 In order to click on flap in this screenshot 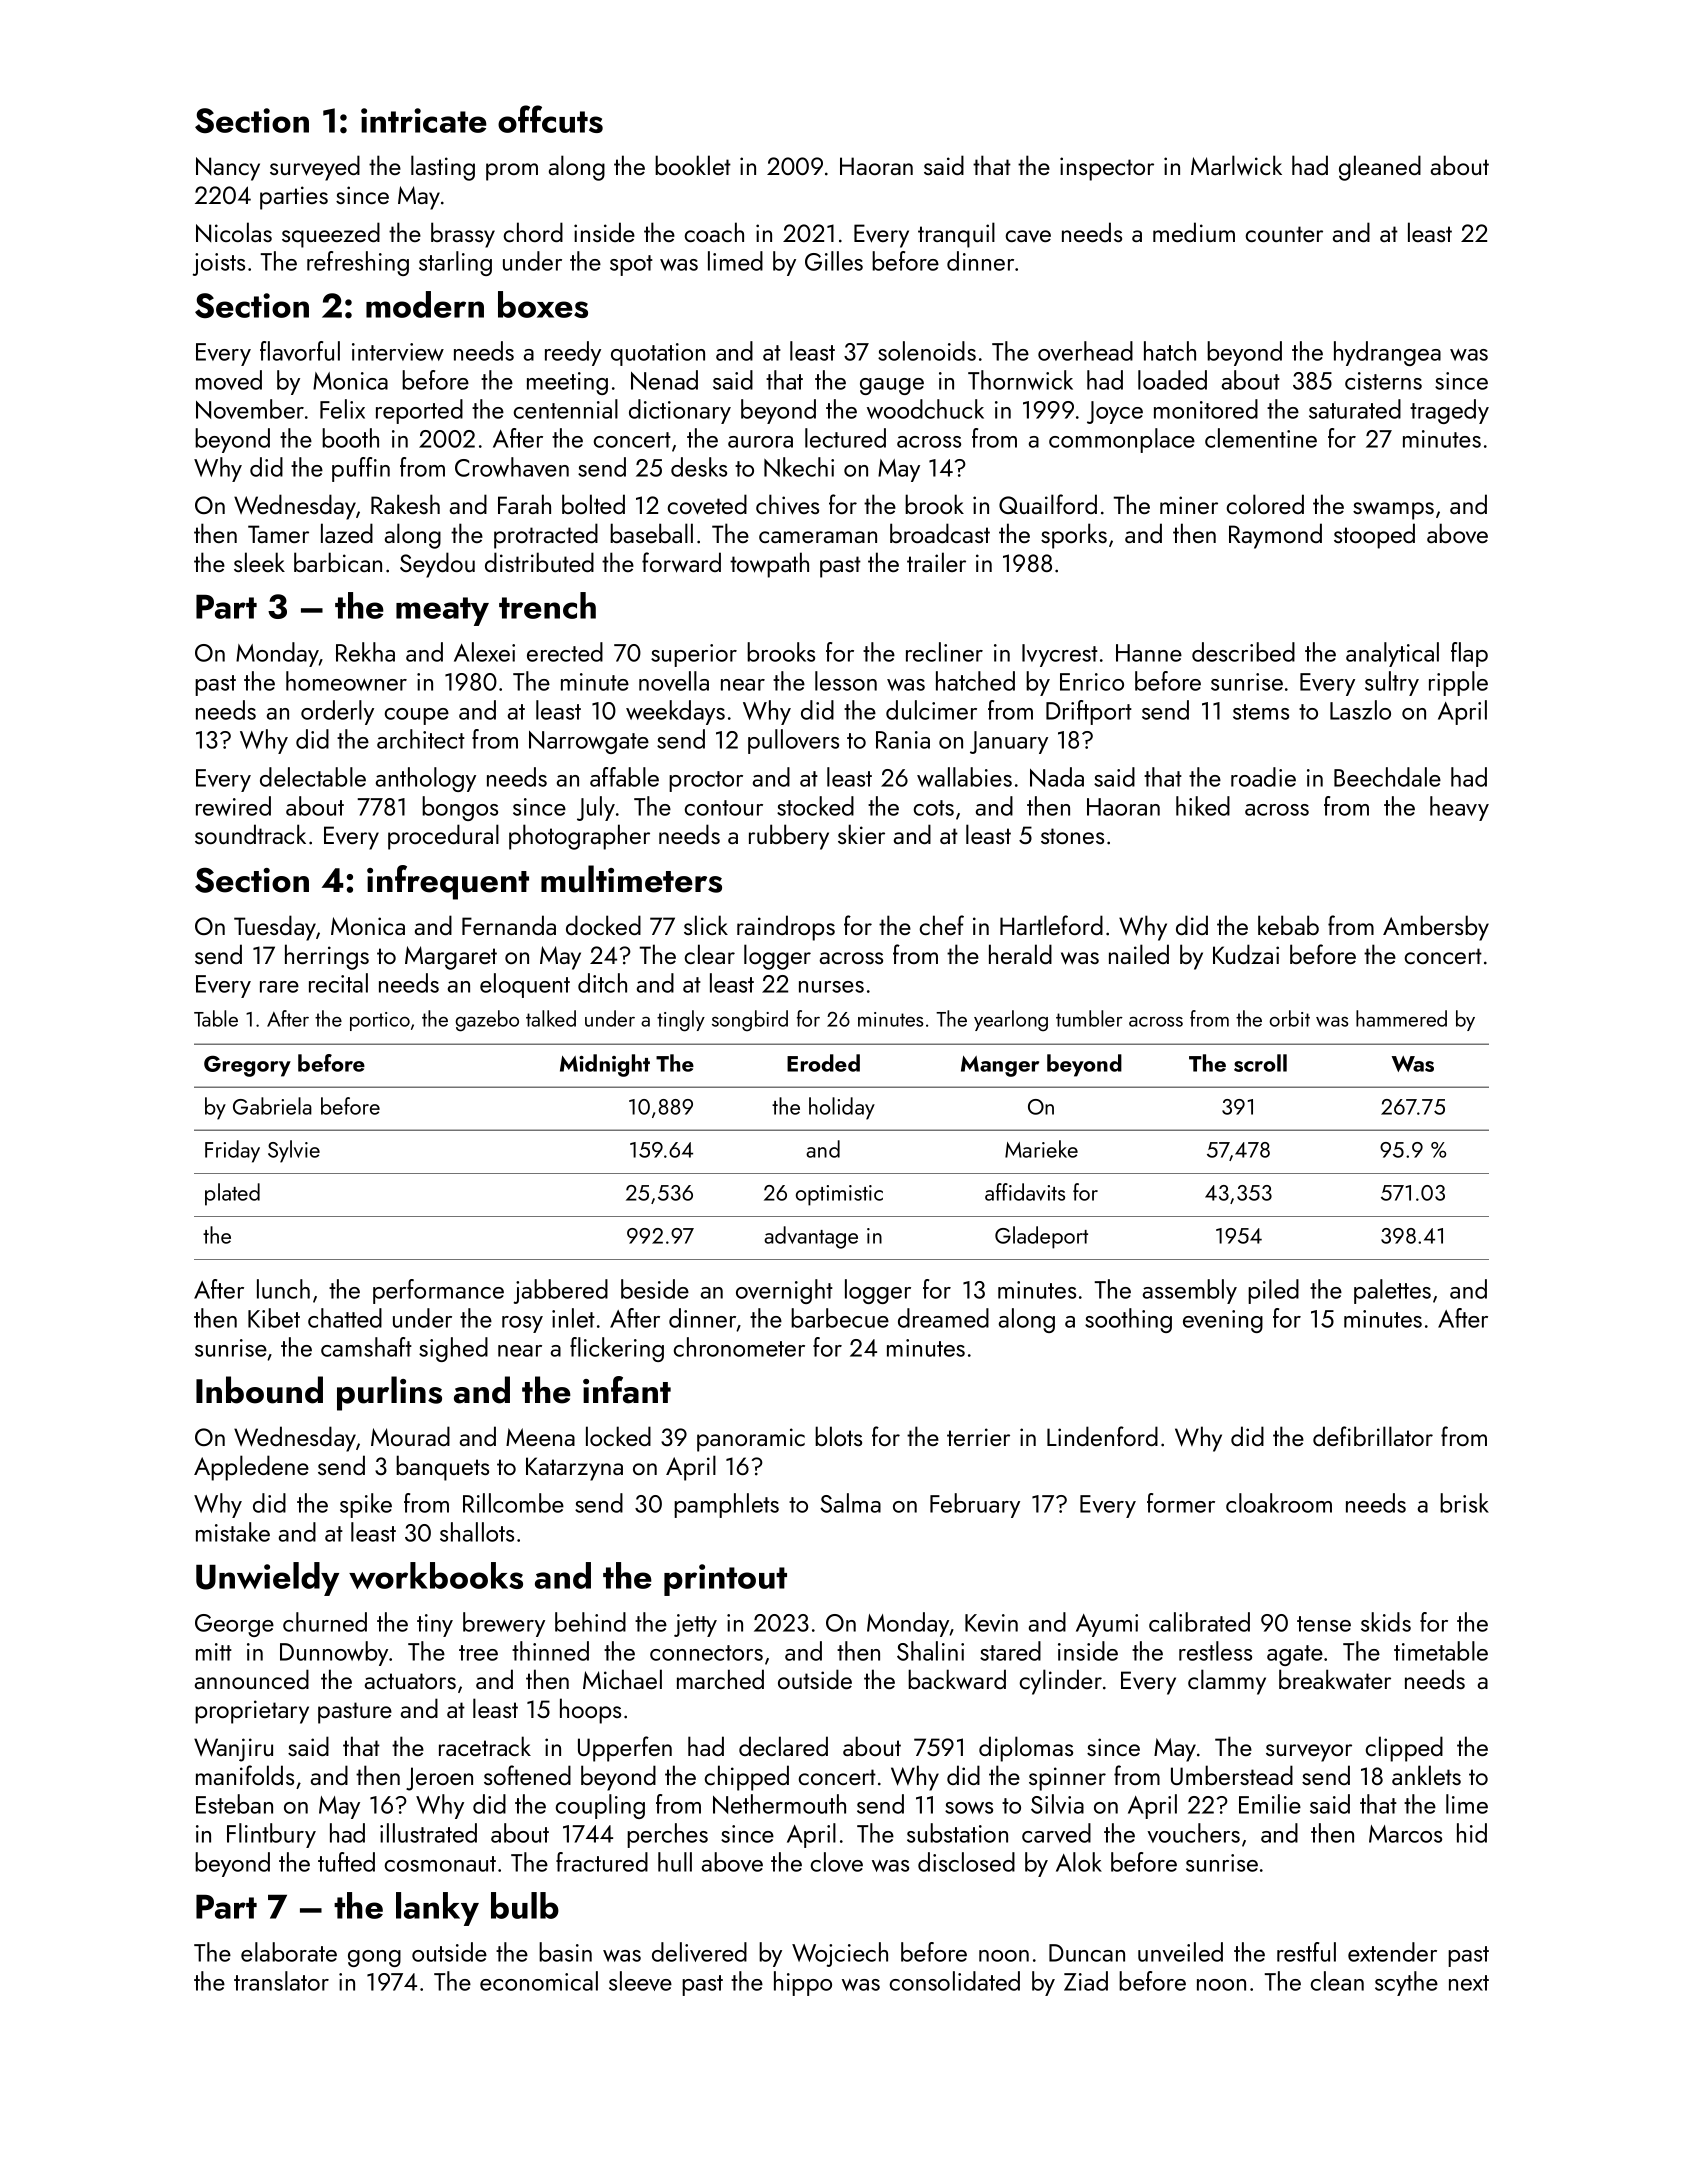, I will do `click(1469, 654)`.
